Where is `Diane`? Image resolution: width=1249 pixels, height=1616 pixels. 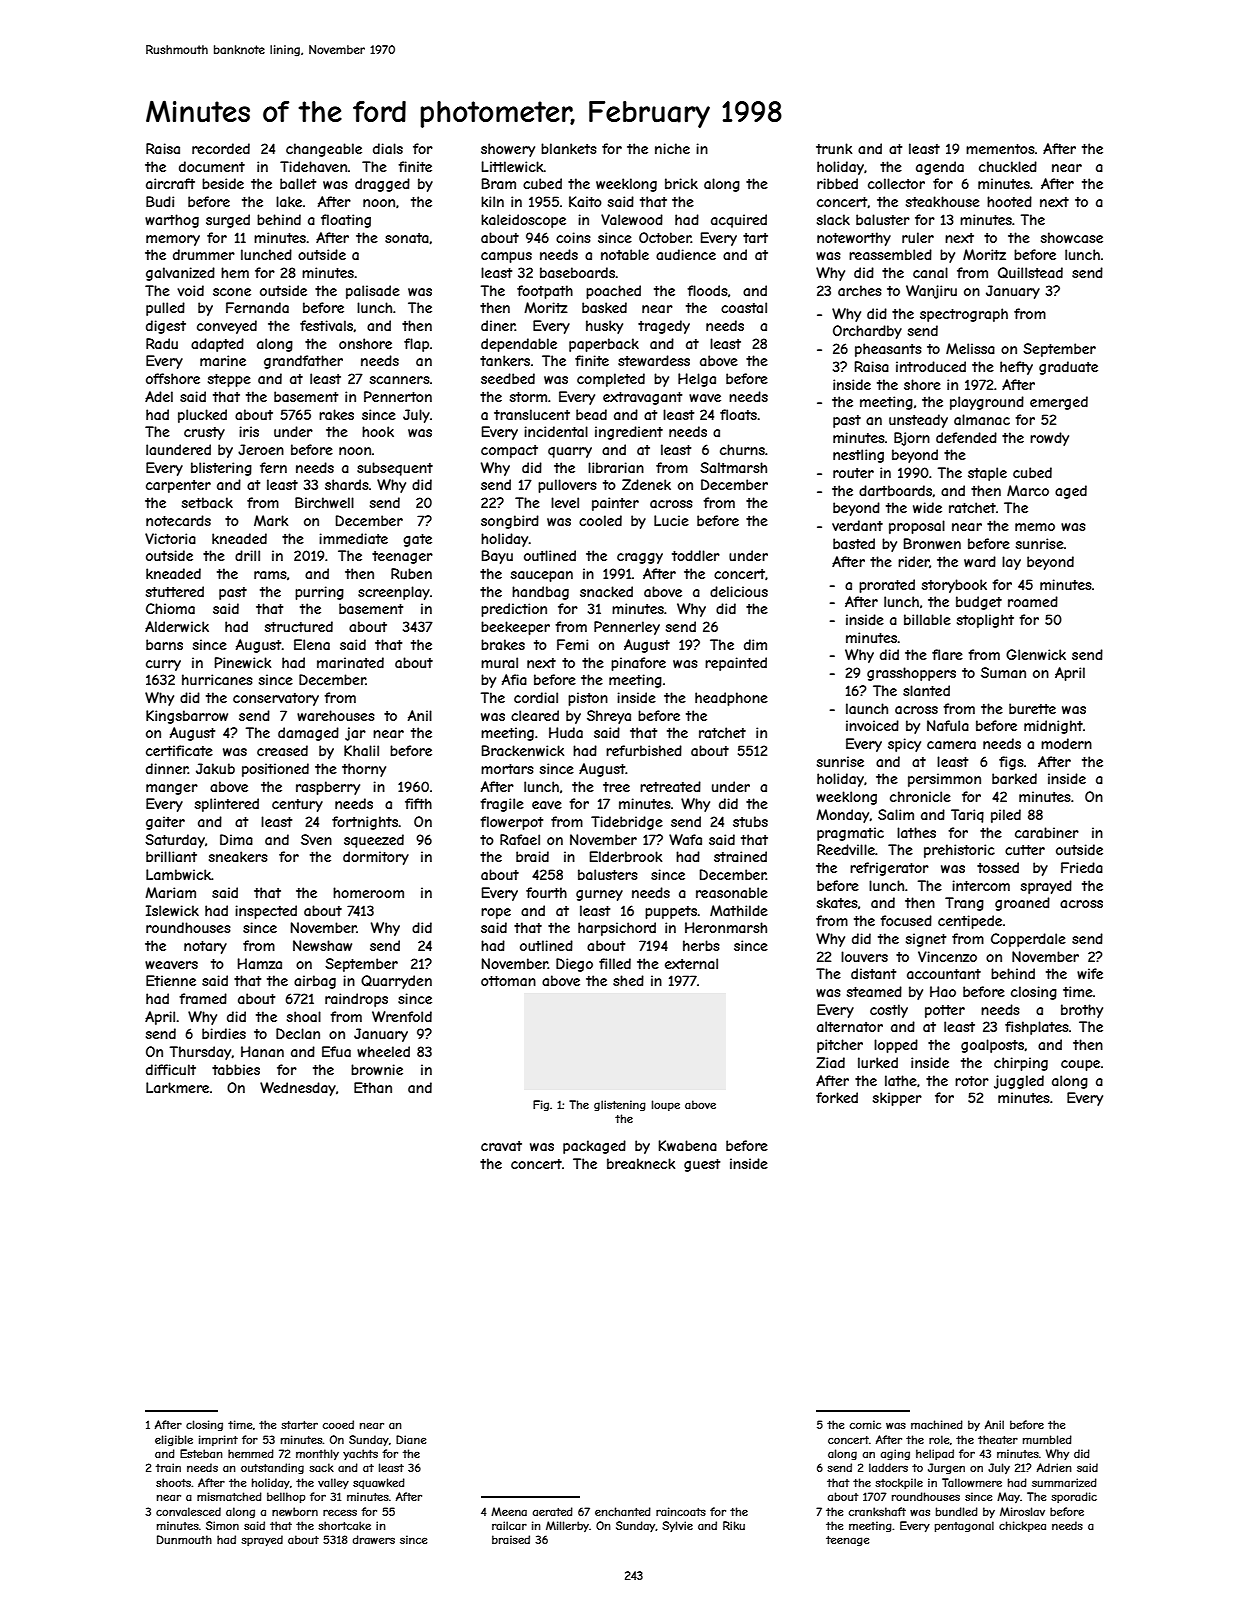
Diane is located at coordinates (411, 1439).
